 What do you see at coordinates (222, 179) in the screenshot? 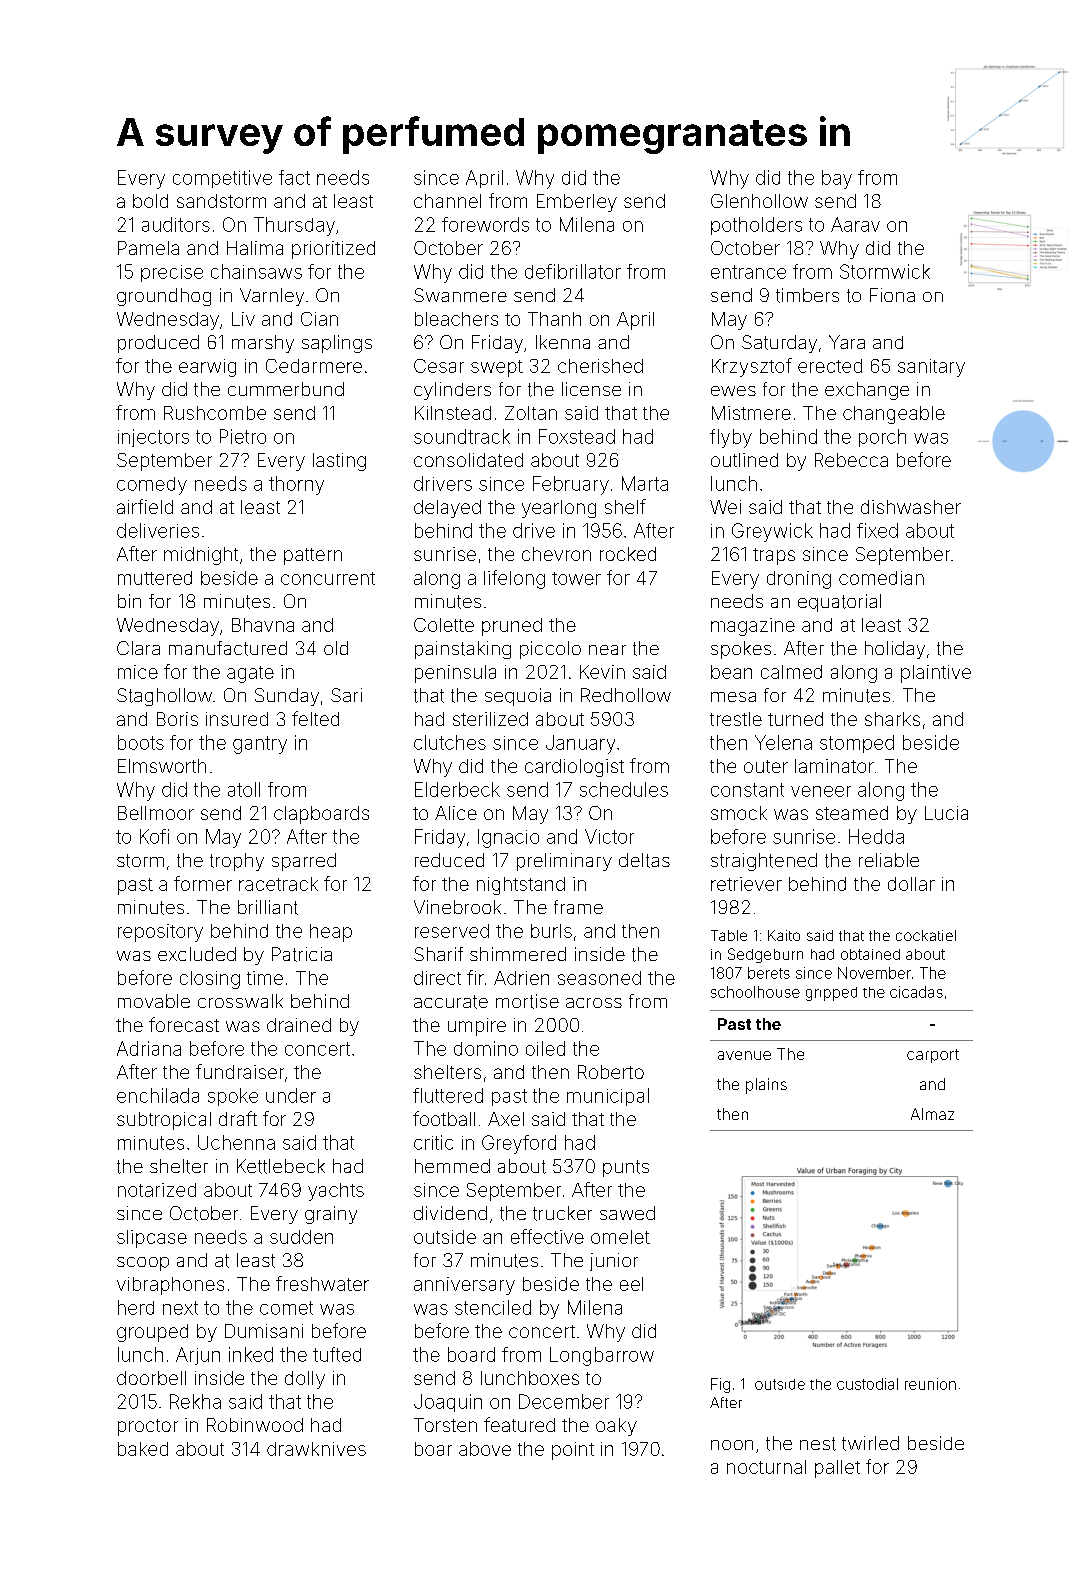
I see `competitive` at bounding box center [222, 179].
